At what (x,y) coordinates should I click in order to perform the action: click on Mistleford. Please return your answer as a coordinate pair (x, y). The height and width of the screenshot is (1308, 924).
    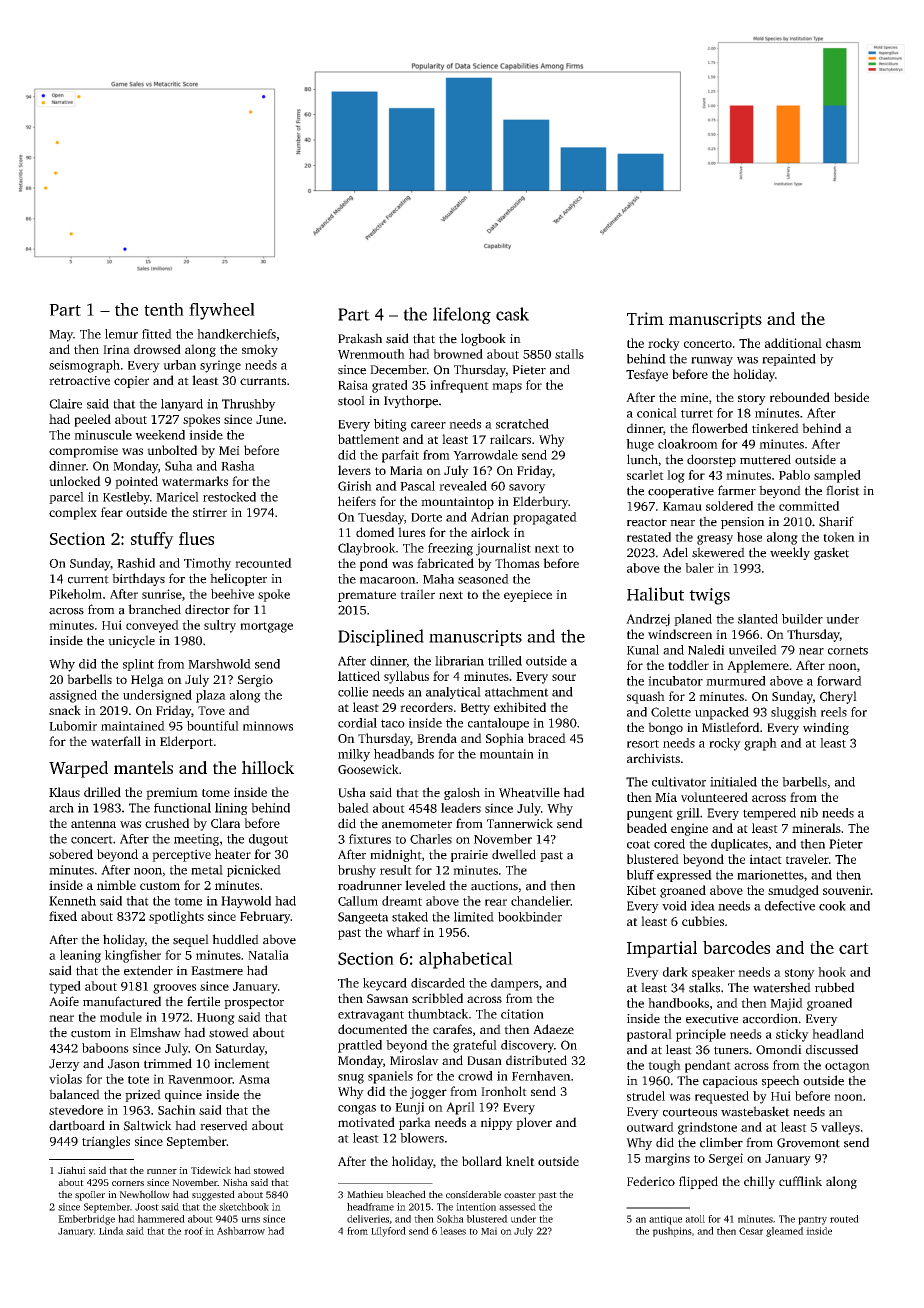
    Looking at the image, I should click on (731, 727).
